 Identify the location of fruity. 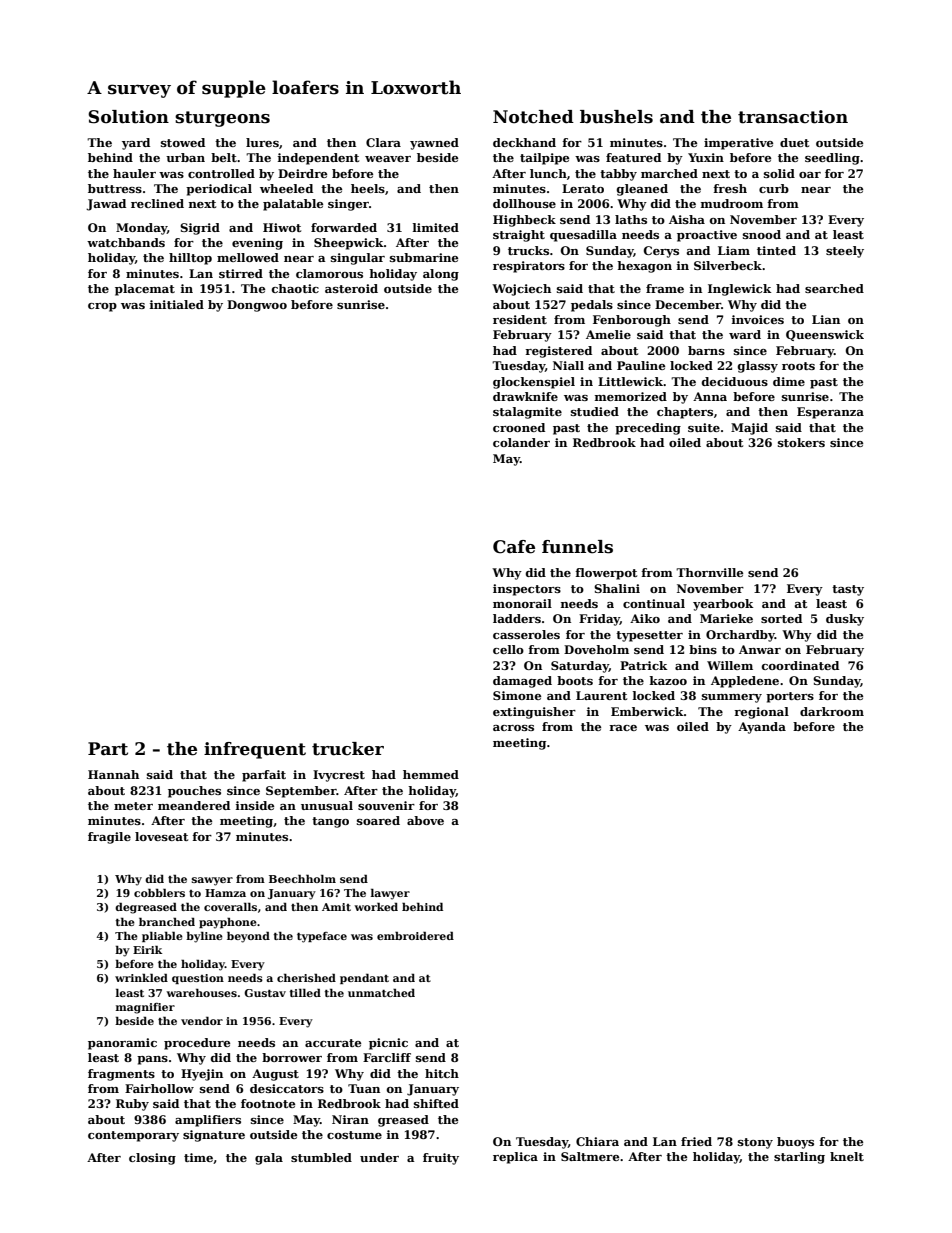
(441, 1159).
